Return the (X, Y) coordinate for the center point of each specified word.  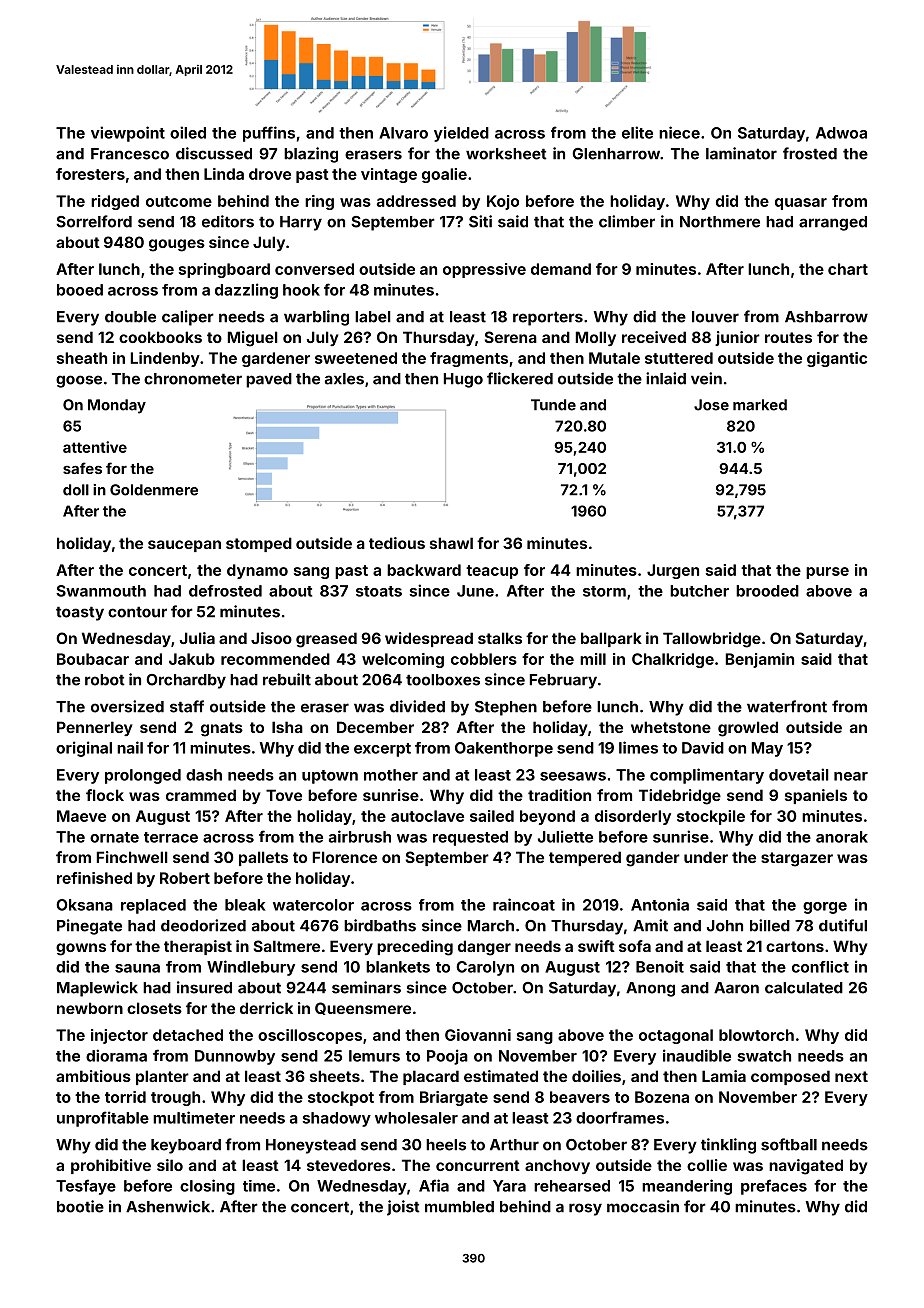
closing (207, 1187)
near (851, 776)
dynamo (257, 571)
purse (827, 573)
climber (627, 221)
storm (604, 591)
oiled (188, 132)
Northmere (720, 222)
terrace (171, 837)
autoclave (427, 816)
